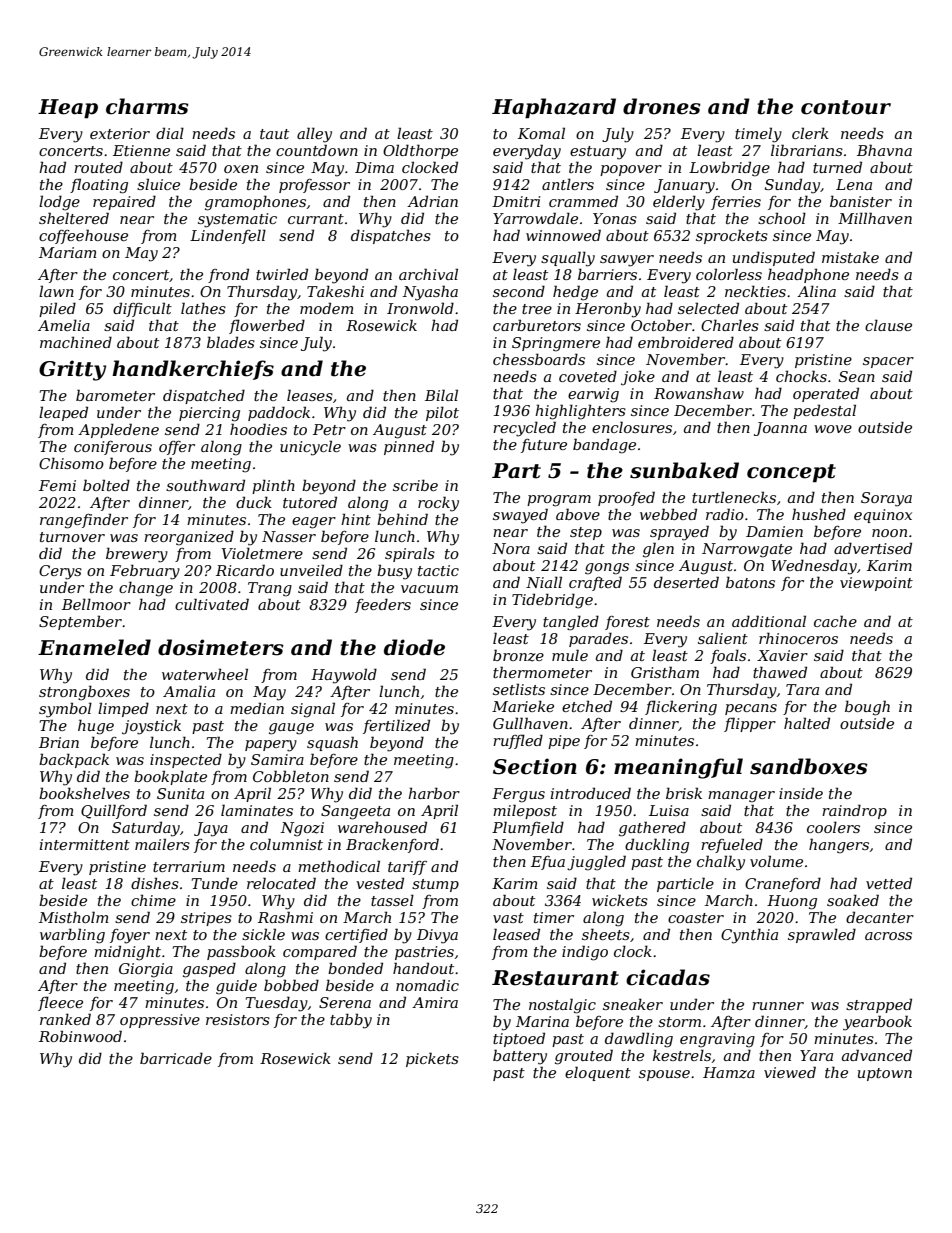  Describe the element at coordinates (392, 900) in the page. I see `tassel` at that location.
